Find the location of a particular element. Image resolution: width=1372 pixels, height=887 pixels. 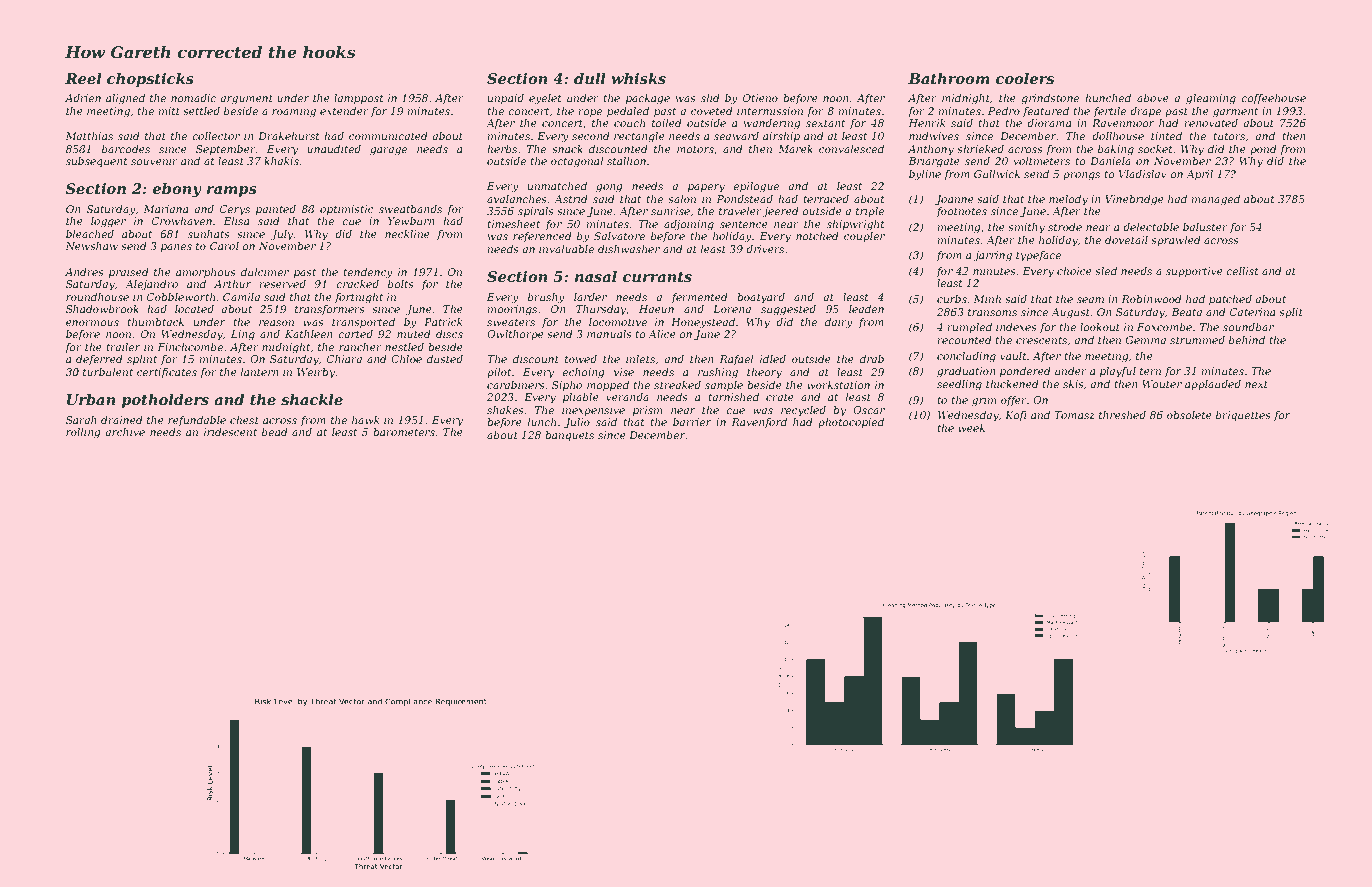

dull is located at coordinates (590, 78).
